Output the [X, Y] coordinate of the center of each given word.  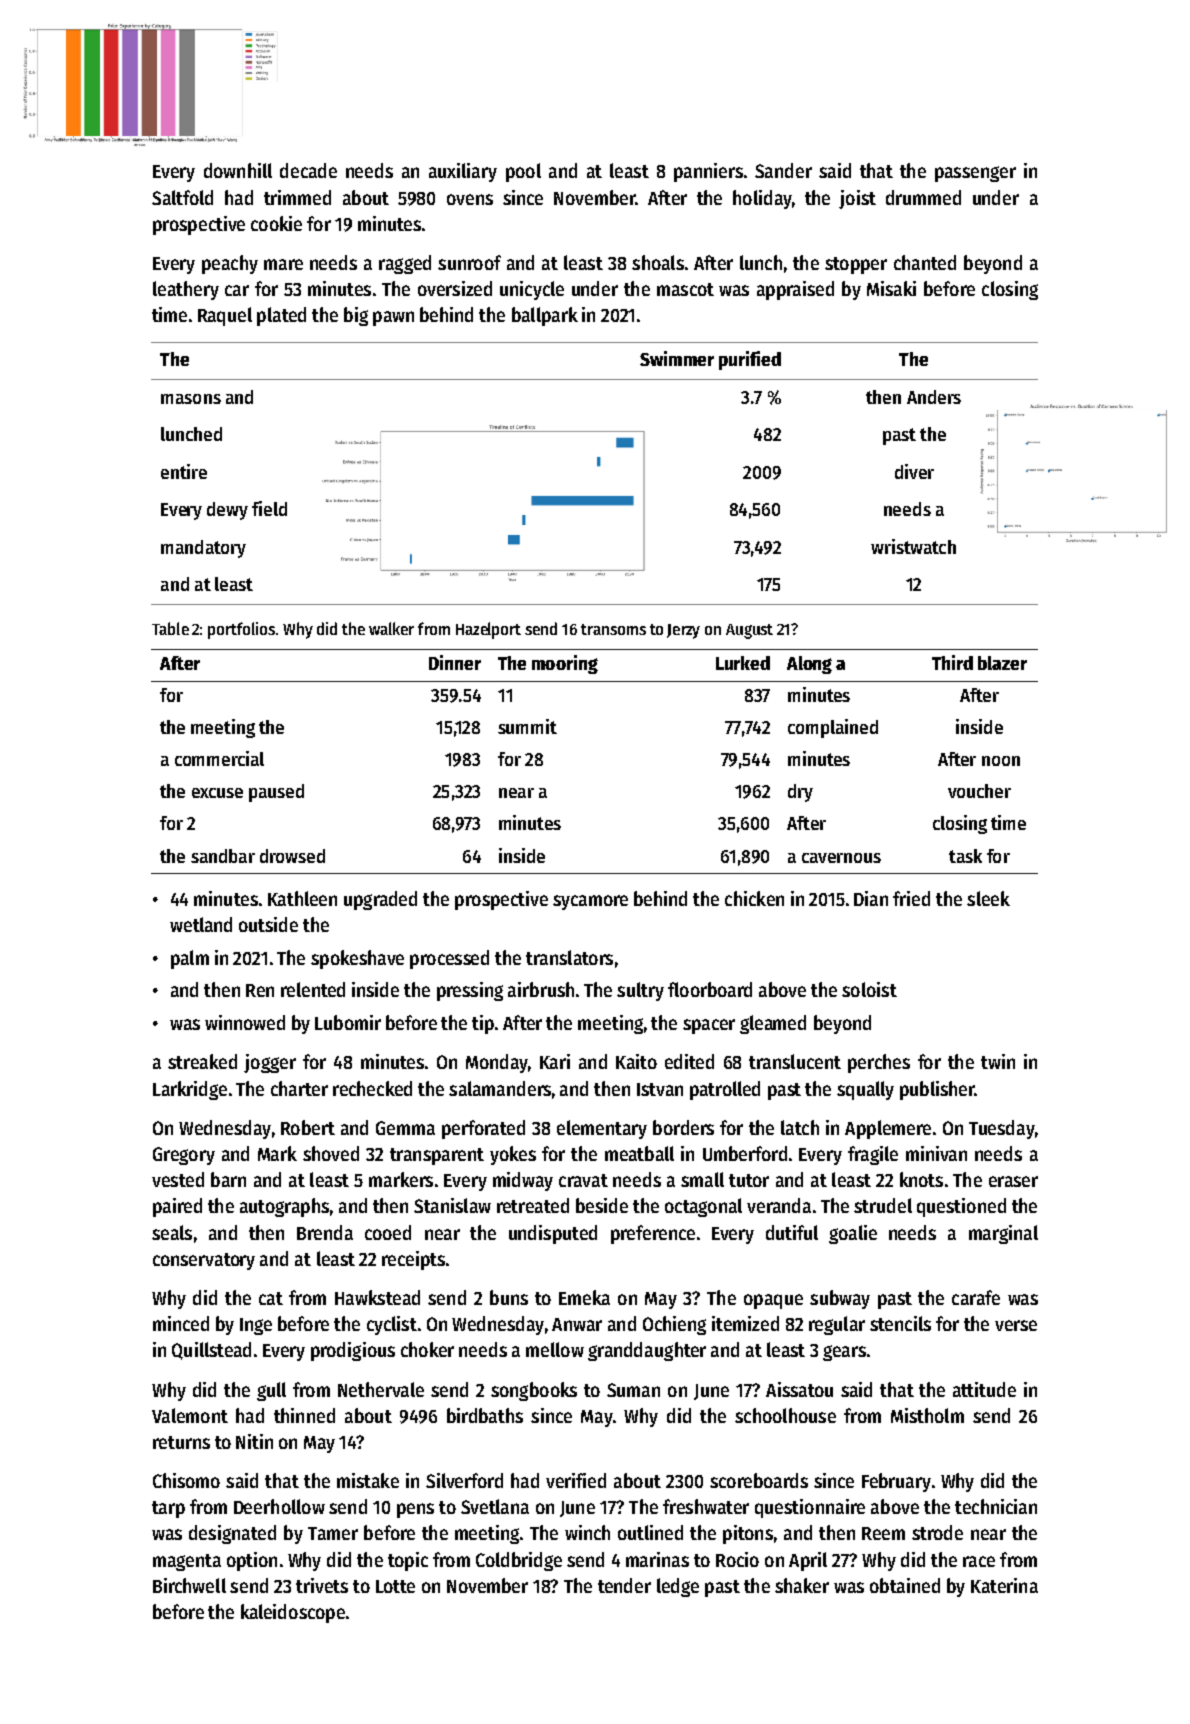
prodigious [353, 1351]
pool [523, 172]
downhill [238, 170]
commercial [219, 758]
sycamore [590, 902]
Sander [783, 170]
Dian [871, 898]
